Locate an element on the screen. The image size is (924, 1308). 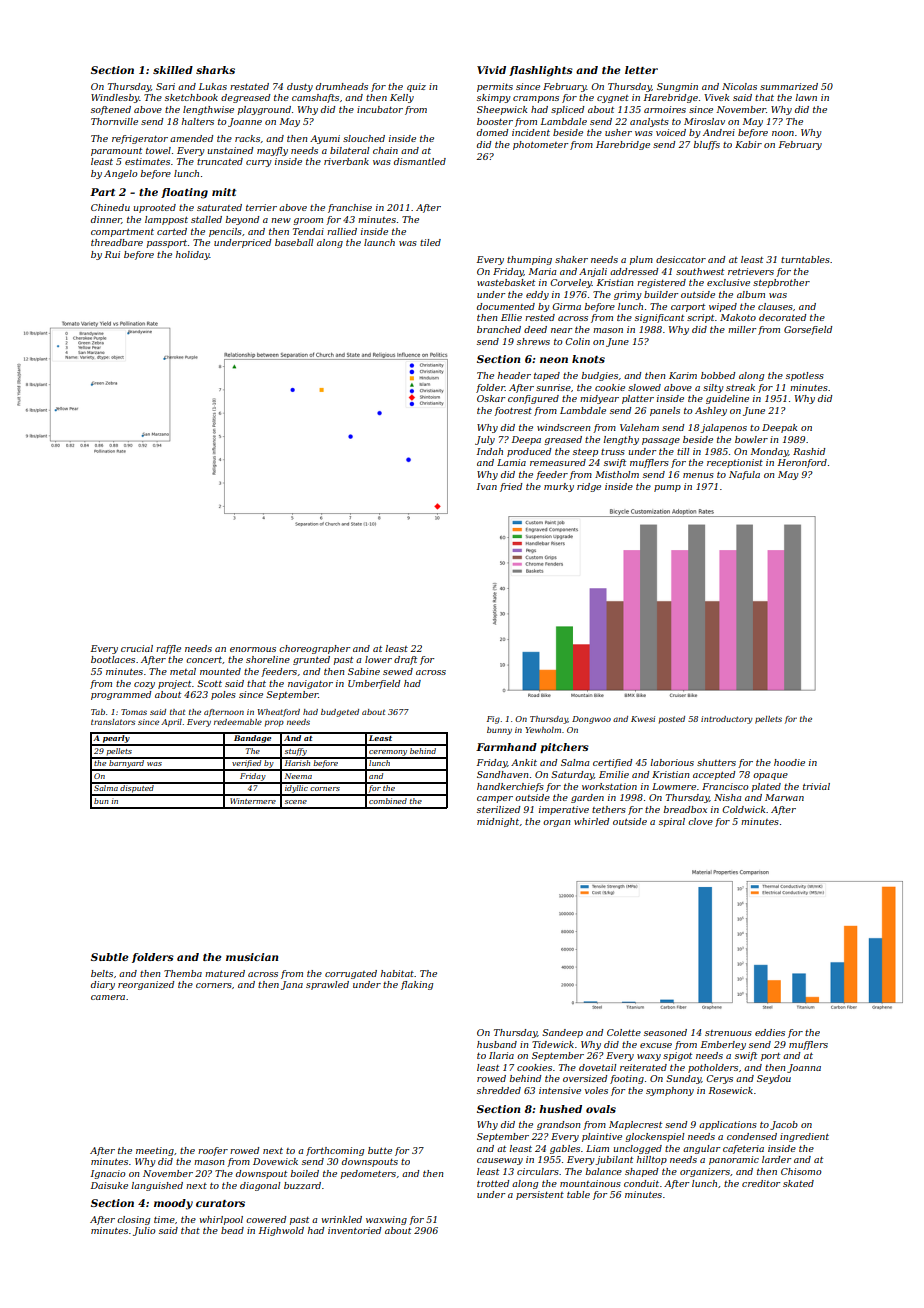
conduit is located at coordinates (641, 1183).
